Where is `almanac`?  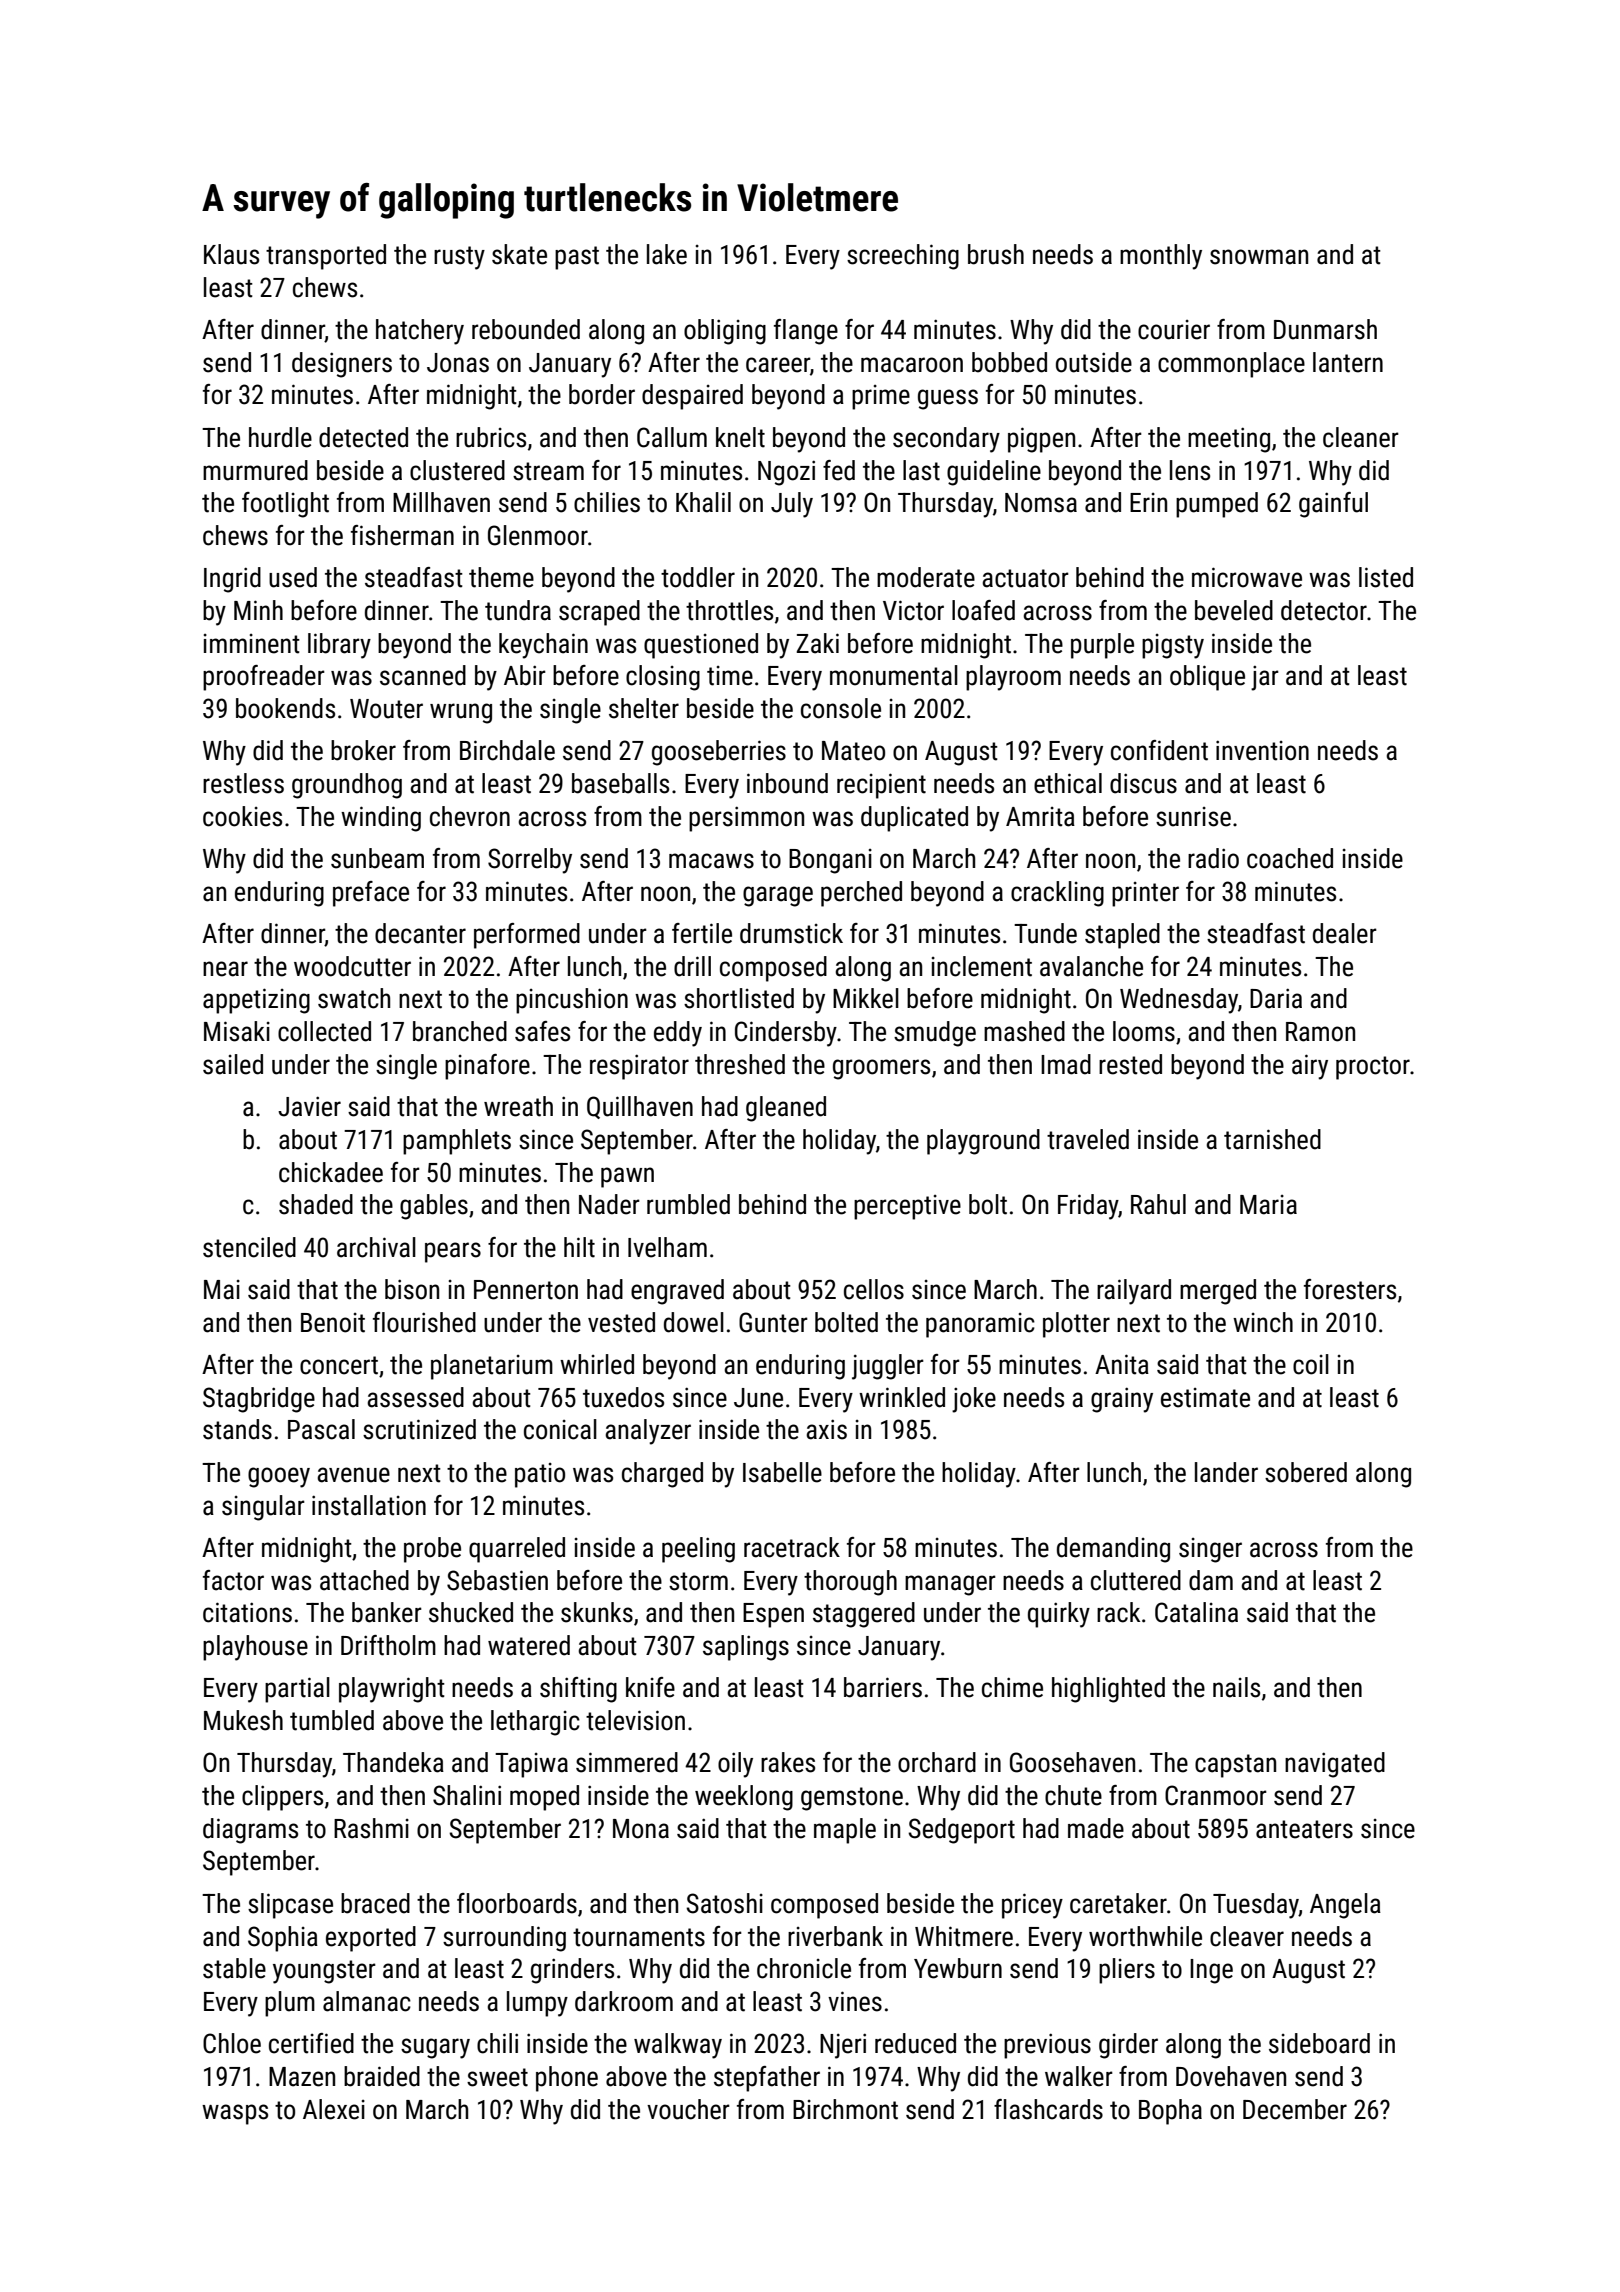 almanac is located at coordinates (367, 2001).
